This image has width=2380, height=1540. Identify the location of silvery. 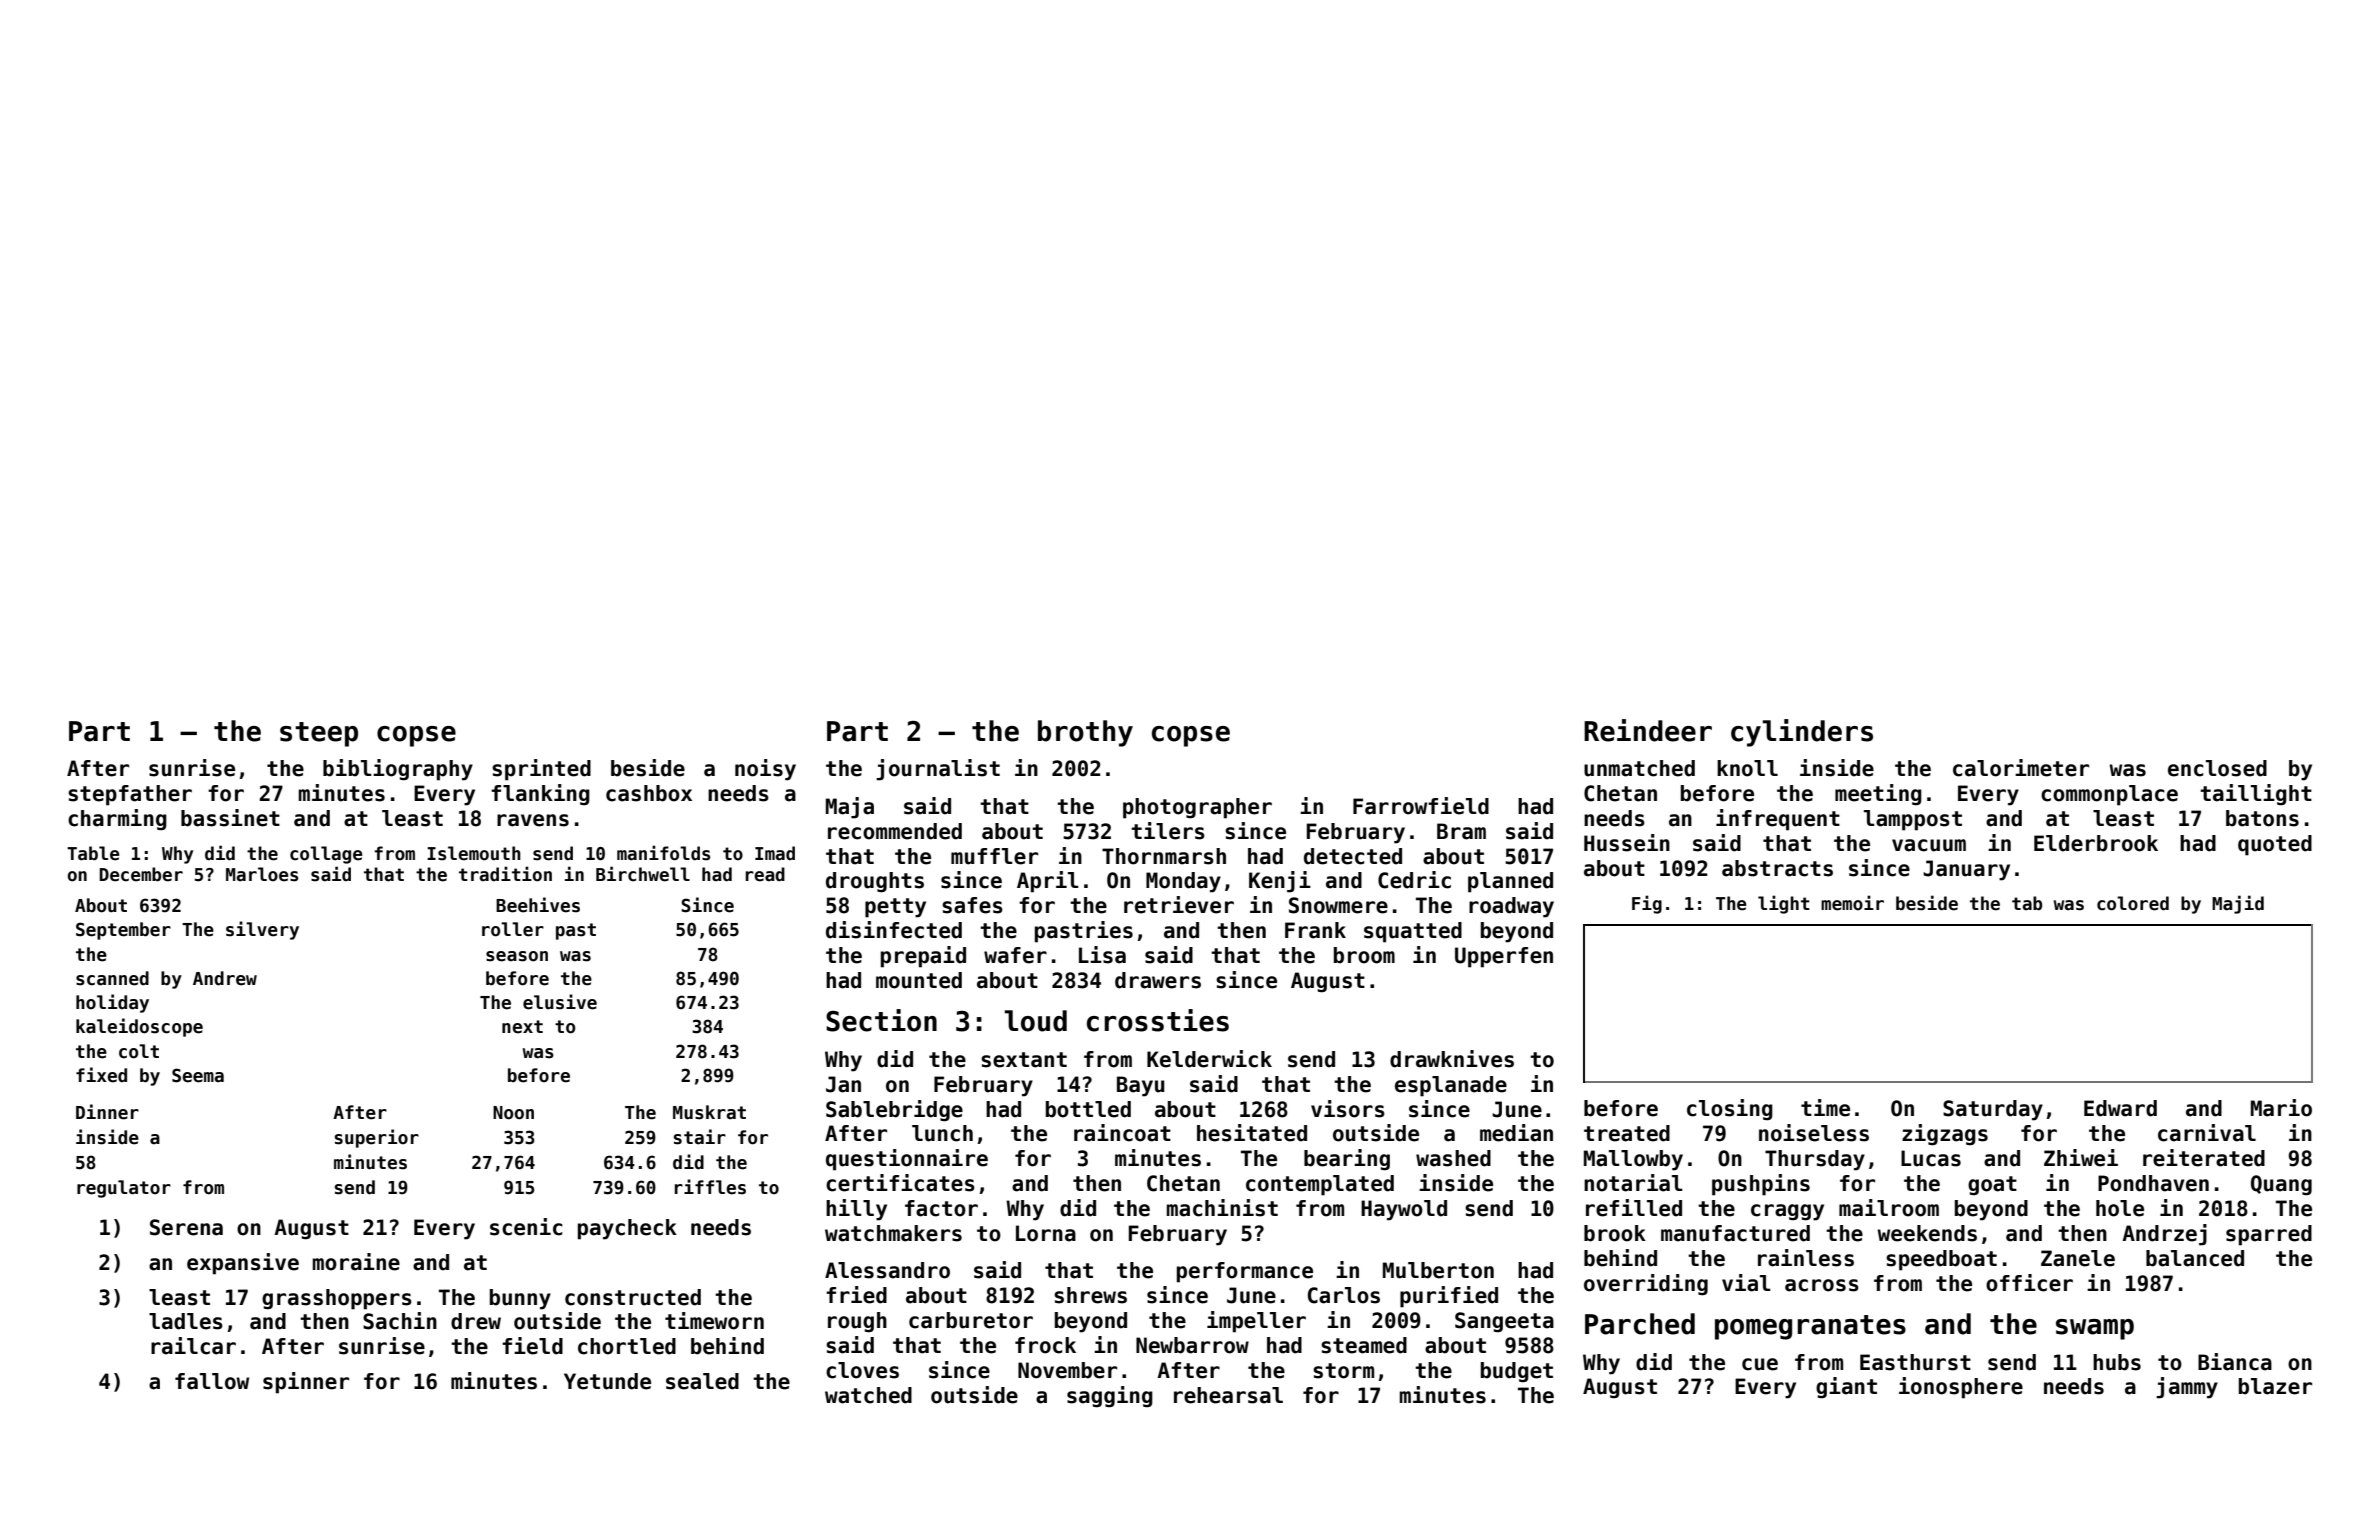
(262, 930).
